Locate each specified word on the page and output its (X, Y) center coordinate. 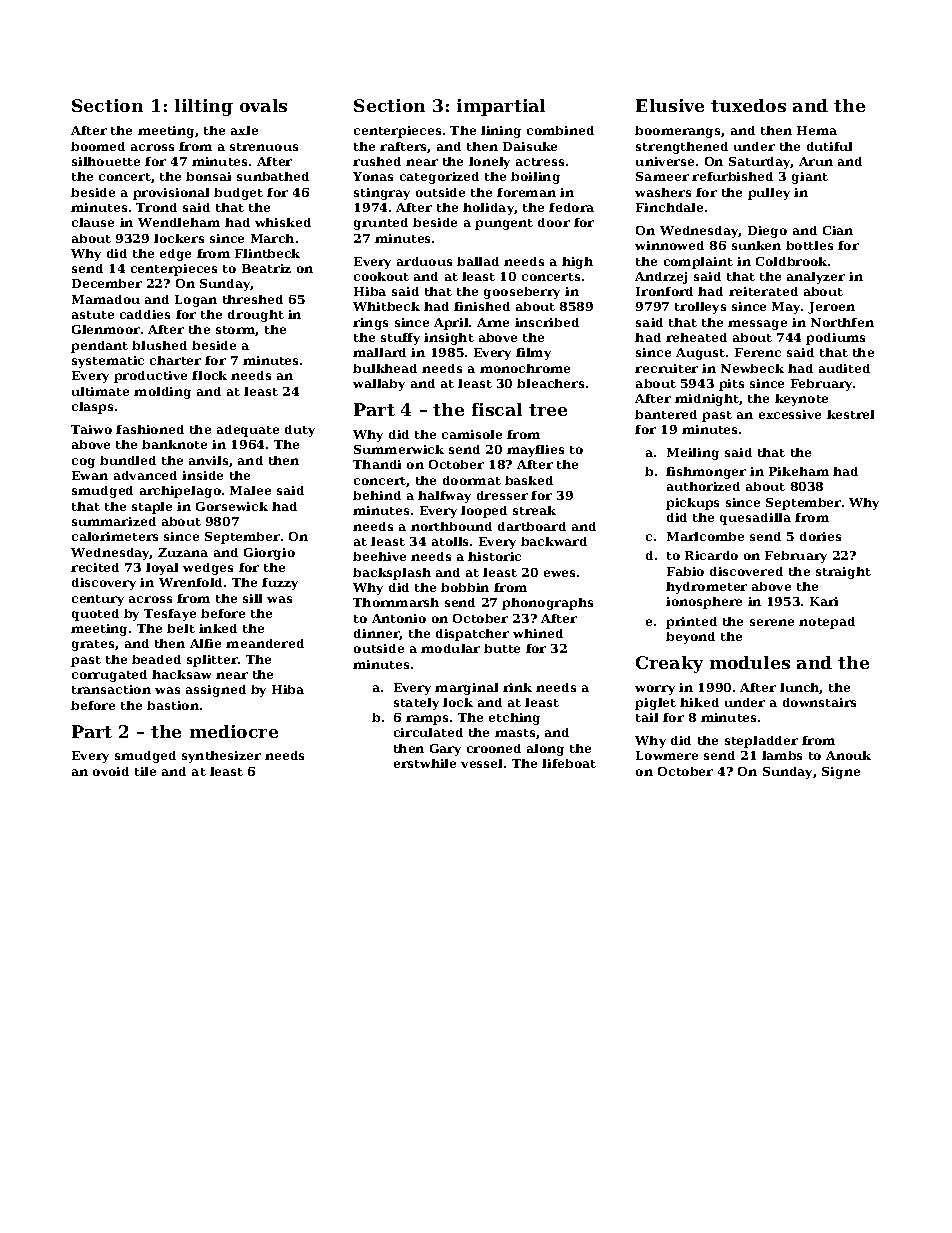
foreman (526, 192)
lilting (204, 107)
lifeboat (569, 763)
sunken (756, 245)
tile (145, 771)
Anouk (848, 755)
